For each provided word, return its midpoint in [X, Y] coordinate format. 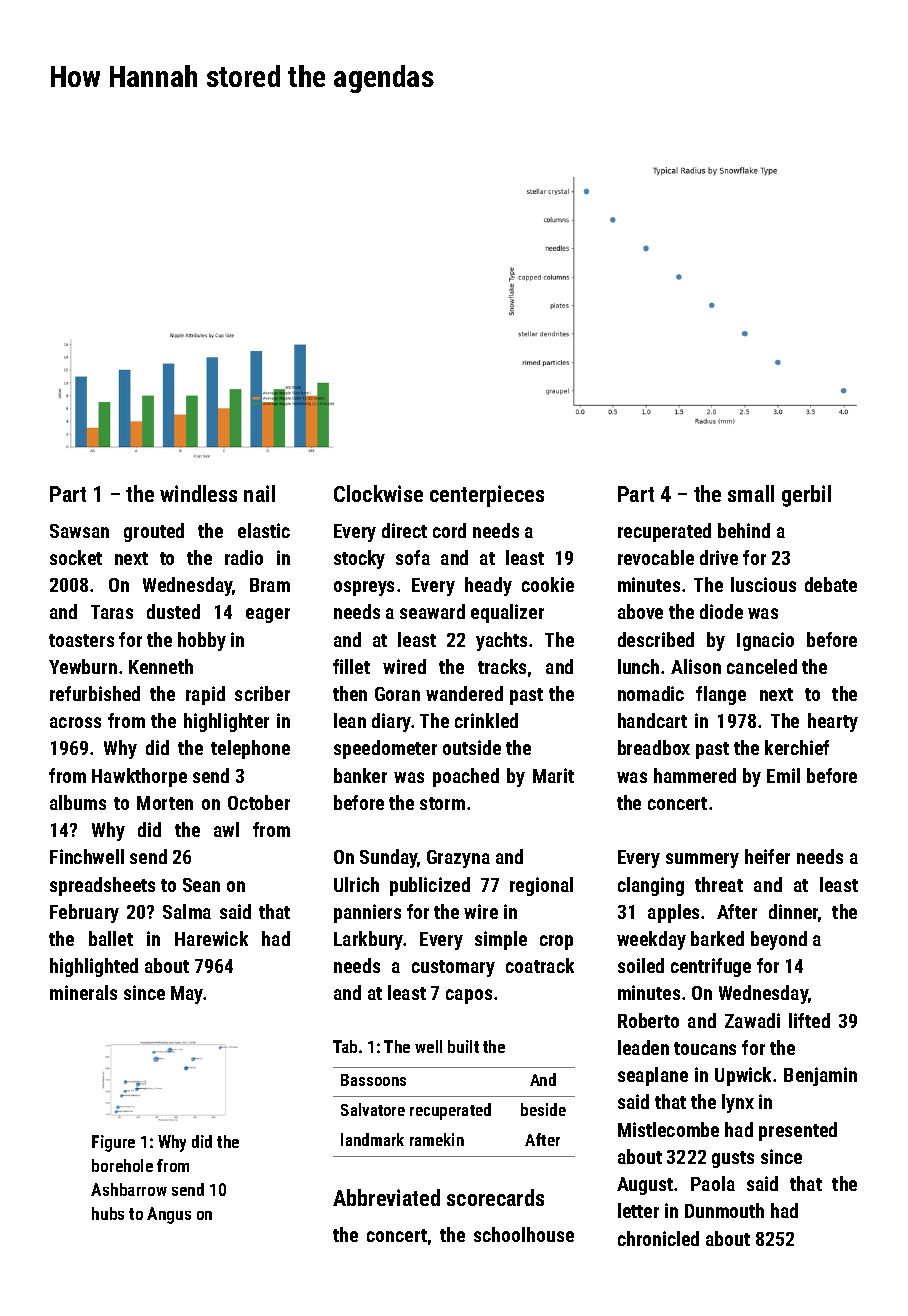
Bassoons [373, 1080]
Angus [169, 1215]
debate [831, 584]
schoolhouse [524, 1234]
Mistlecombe [668, 1129]
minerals [83, 992]
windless [198, 493]
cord [449, 530]
